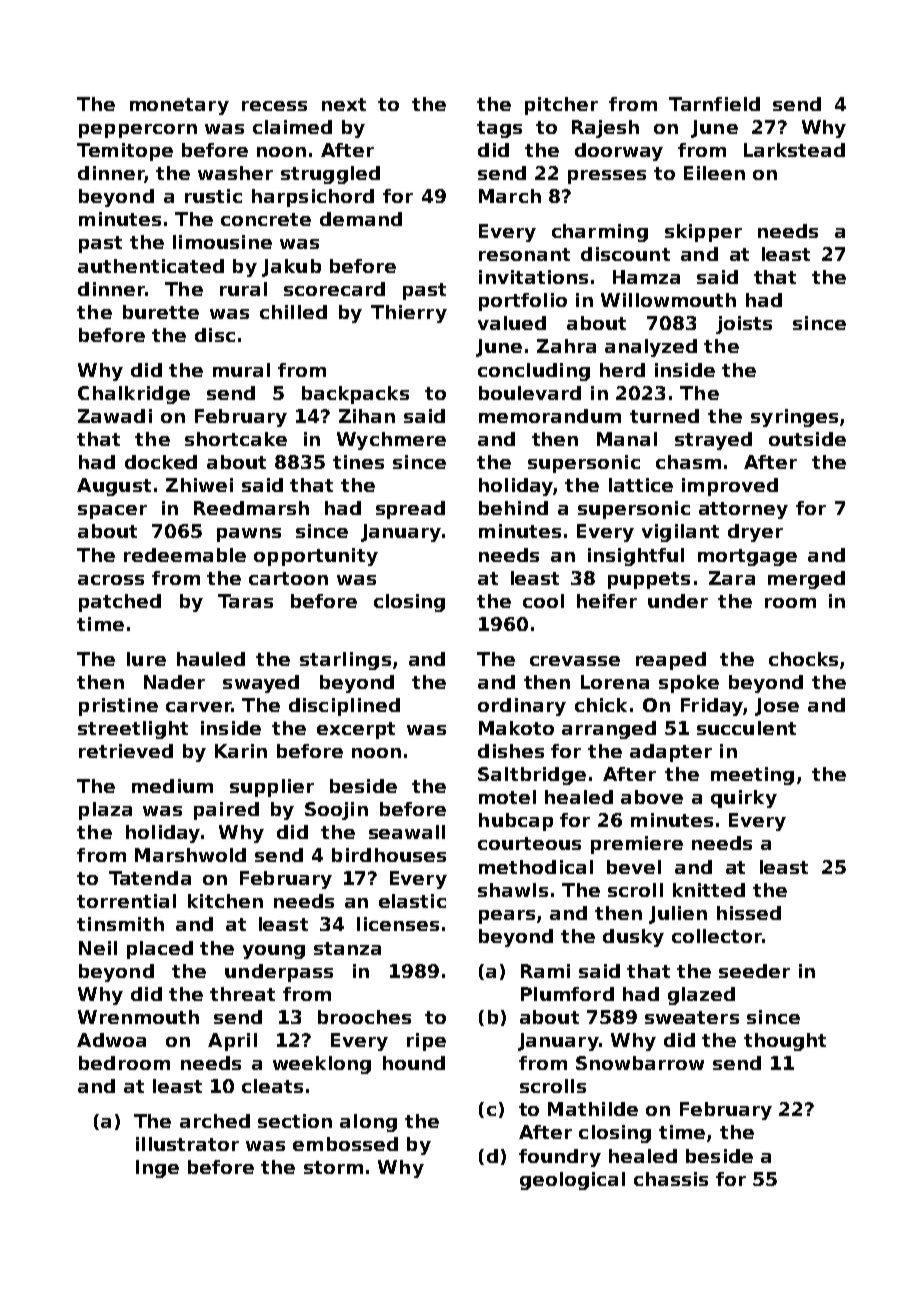 The image size is (924, 1308). What do you see at coordinates (241, 370) in the screenshot?
I see `mural` at bounding box center [241, 370].
